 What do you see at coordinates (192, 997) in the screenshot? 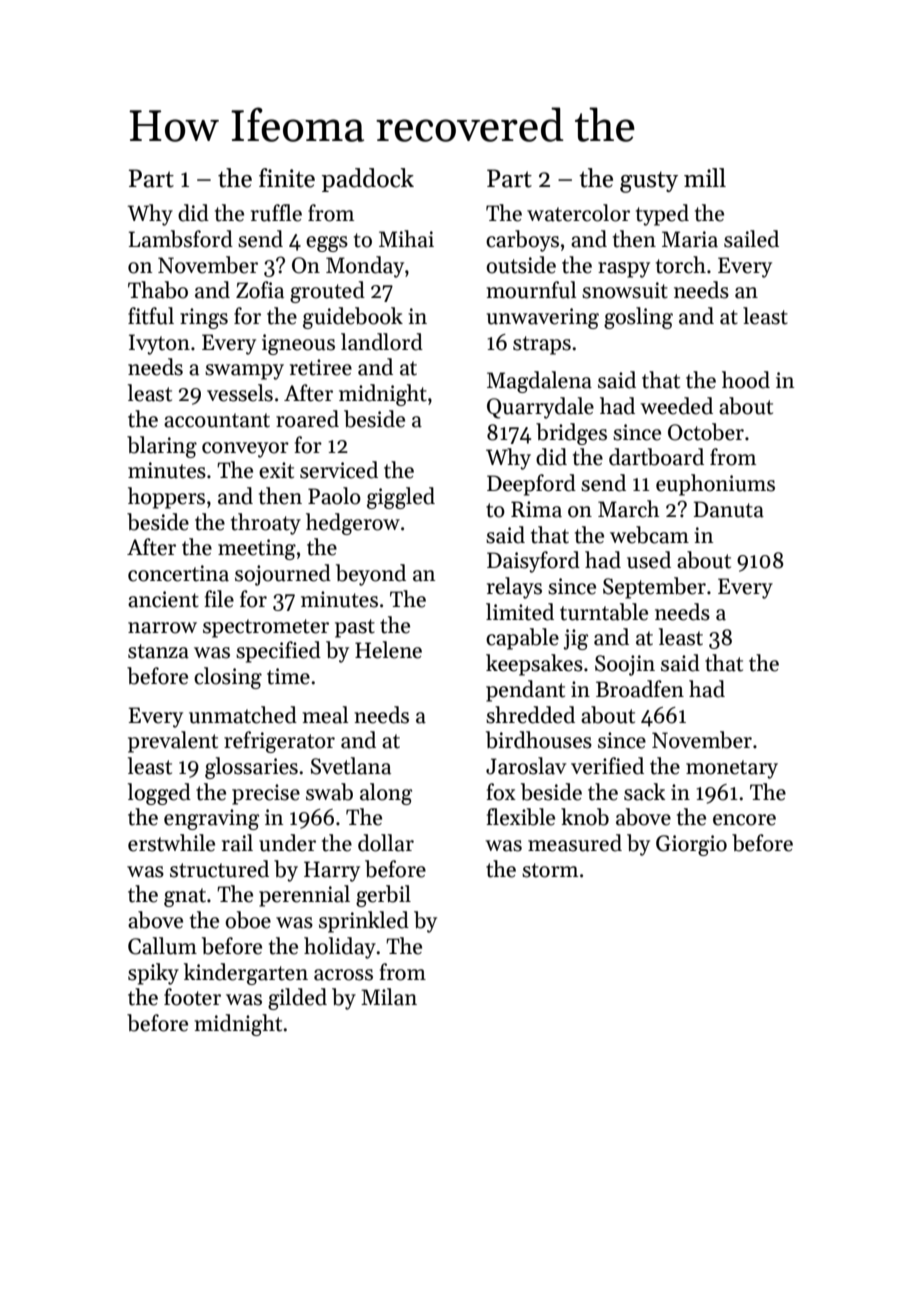
I see `footer` at bounding box center [192, 997].
